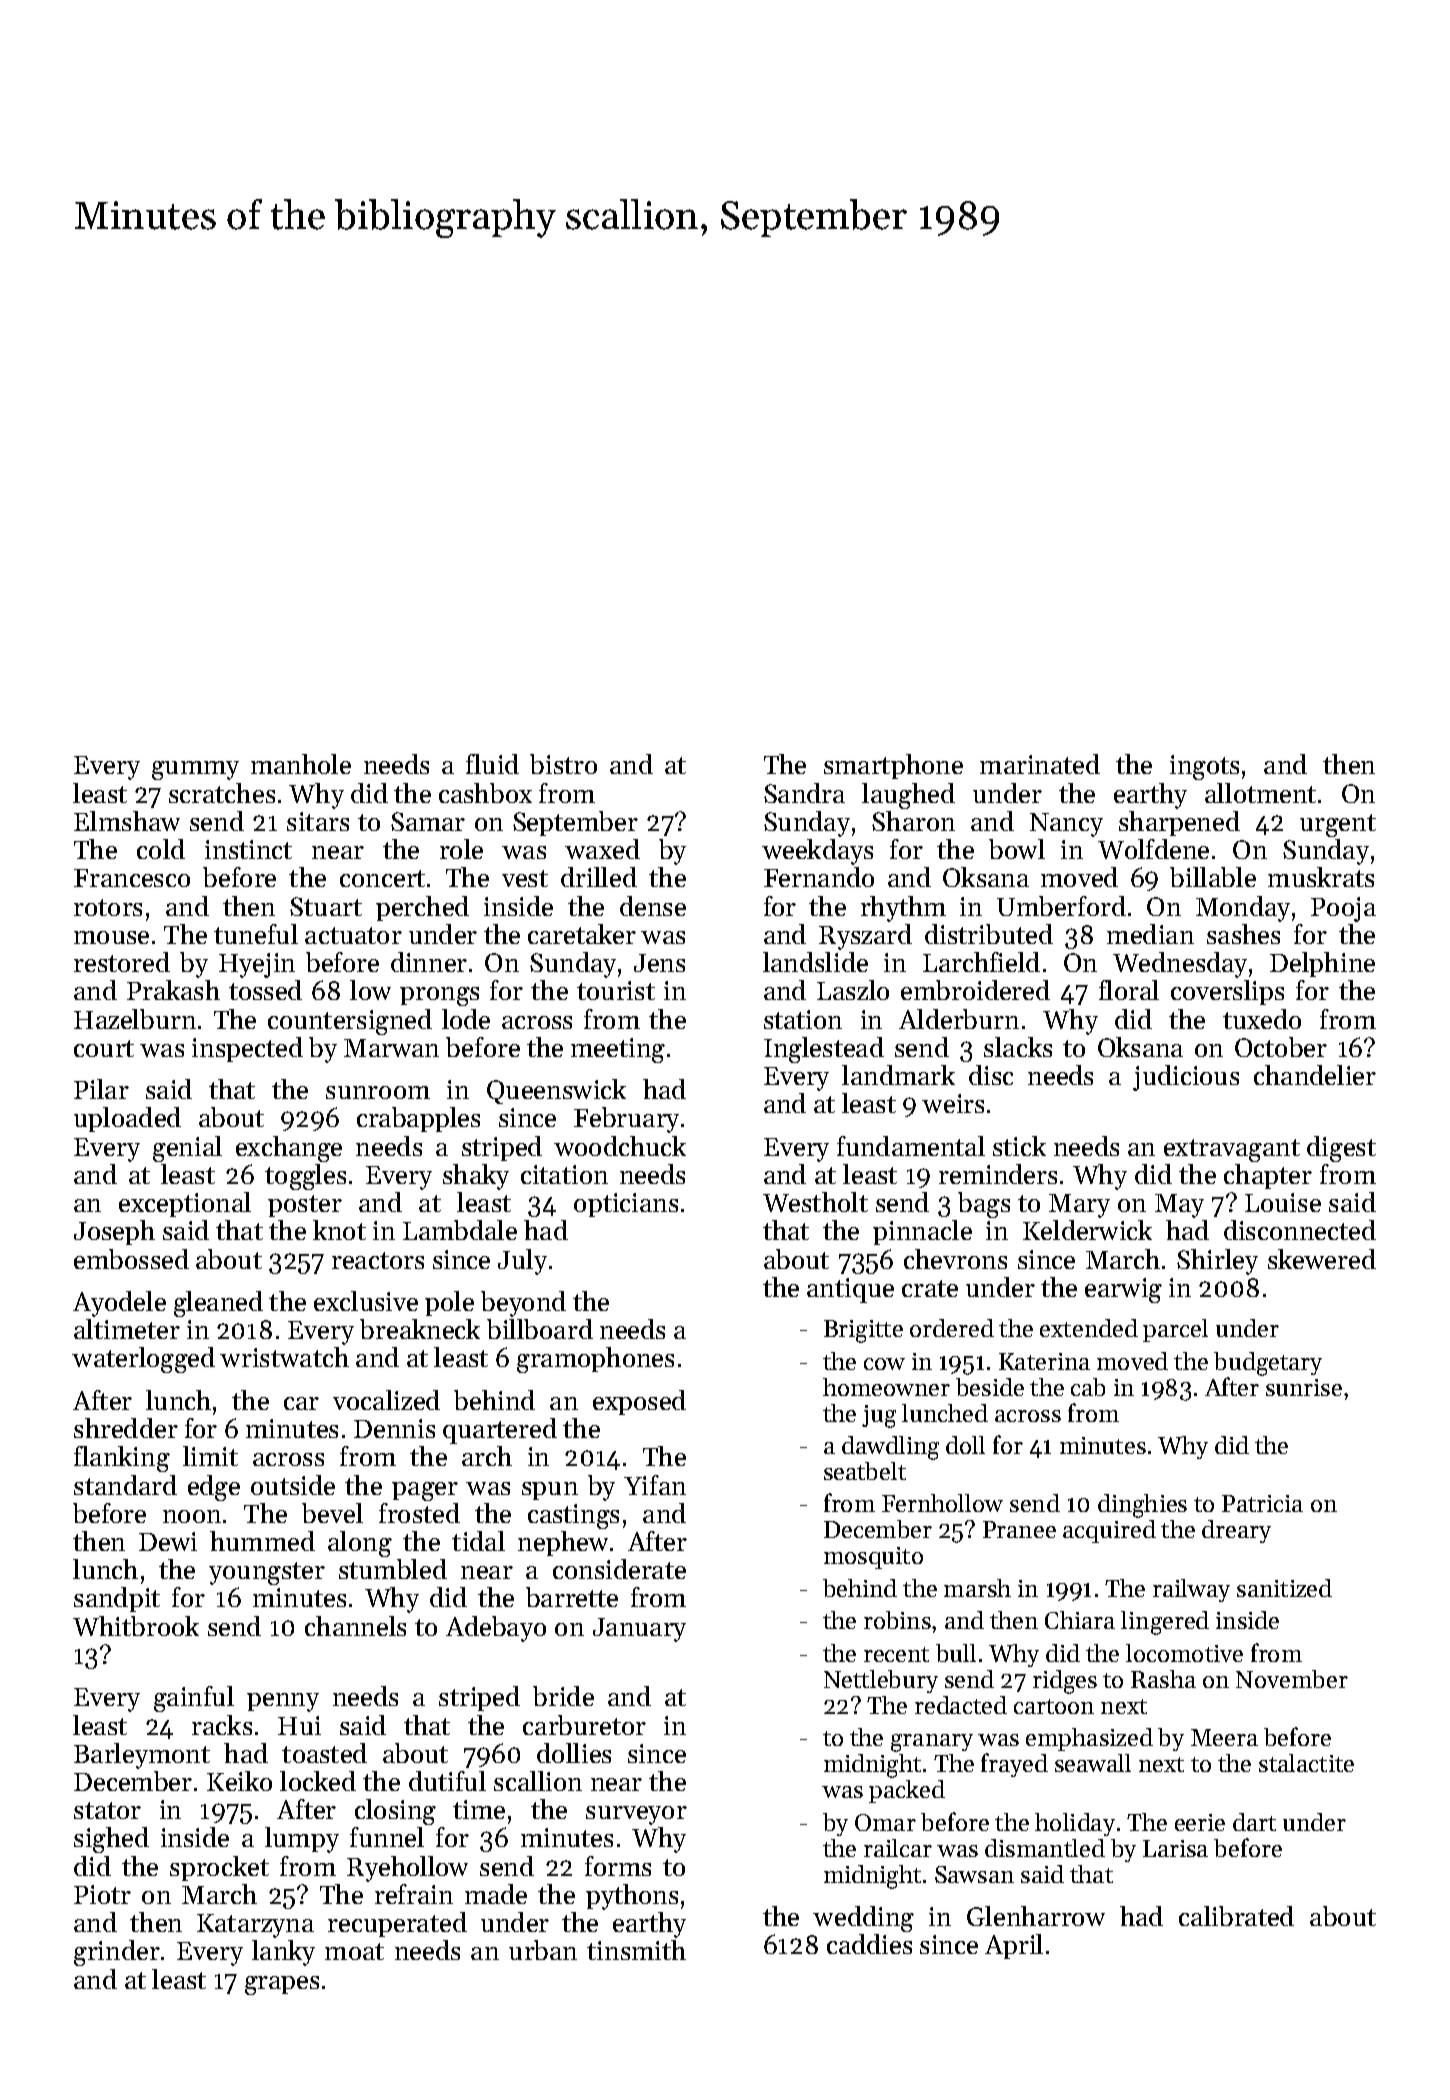 Image resolution: width=1450 pixels, height=2100 pixels. What do you see at coordinates (817, 852) in the image?
I see `weekdays` at bounding box center [817, 852].
